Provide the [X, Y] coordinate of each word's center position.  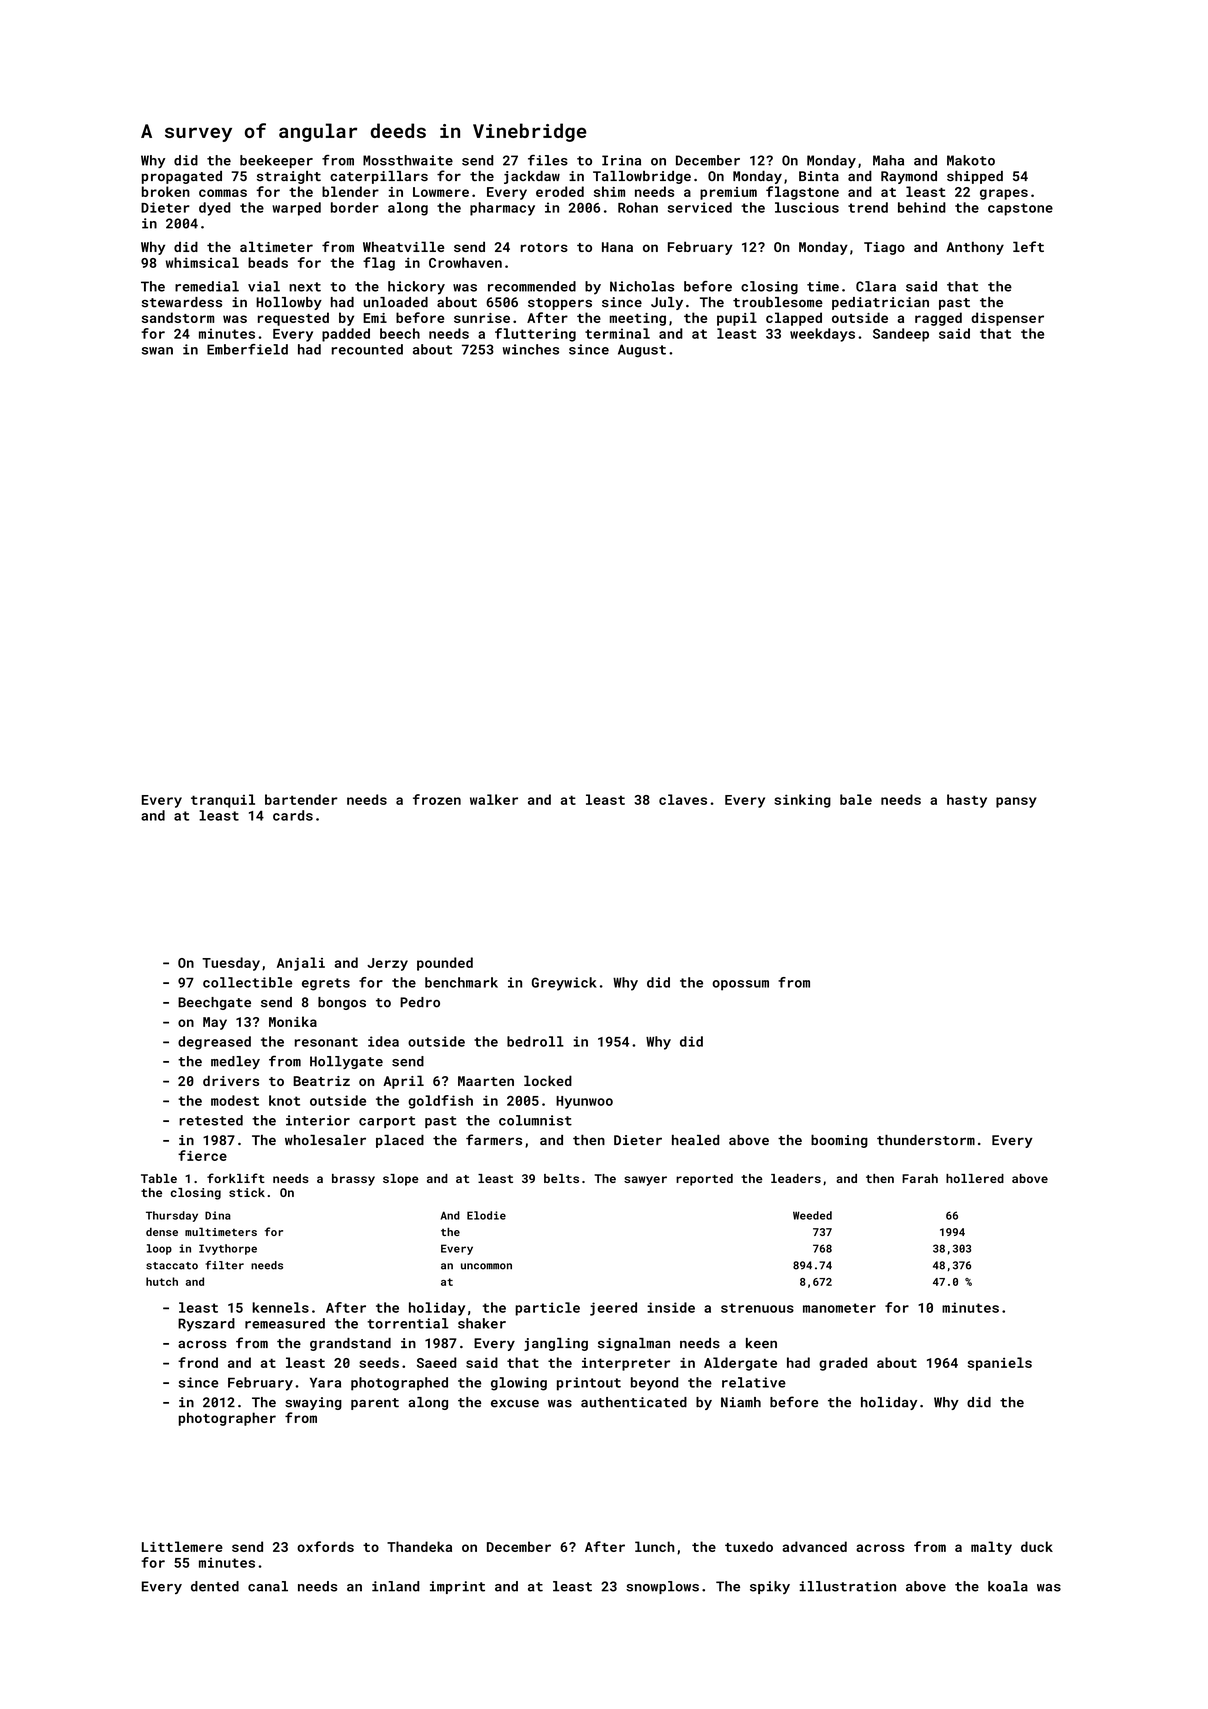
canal [268, 1586]
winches [531, 349]
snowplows [662, 1587]
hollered [975, 1178]
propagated [182, 177]
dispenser [1007, 319]
